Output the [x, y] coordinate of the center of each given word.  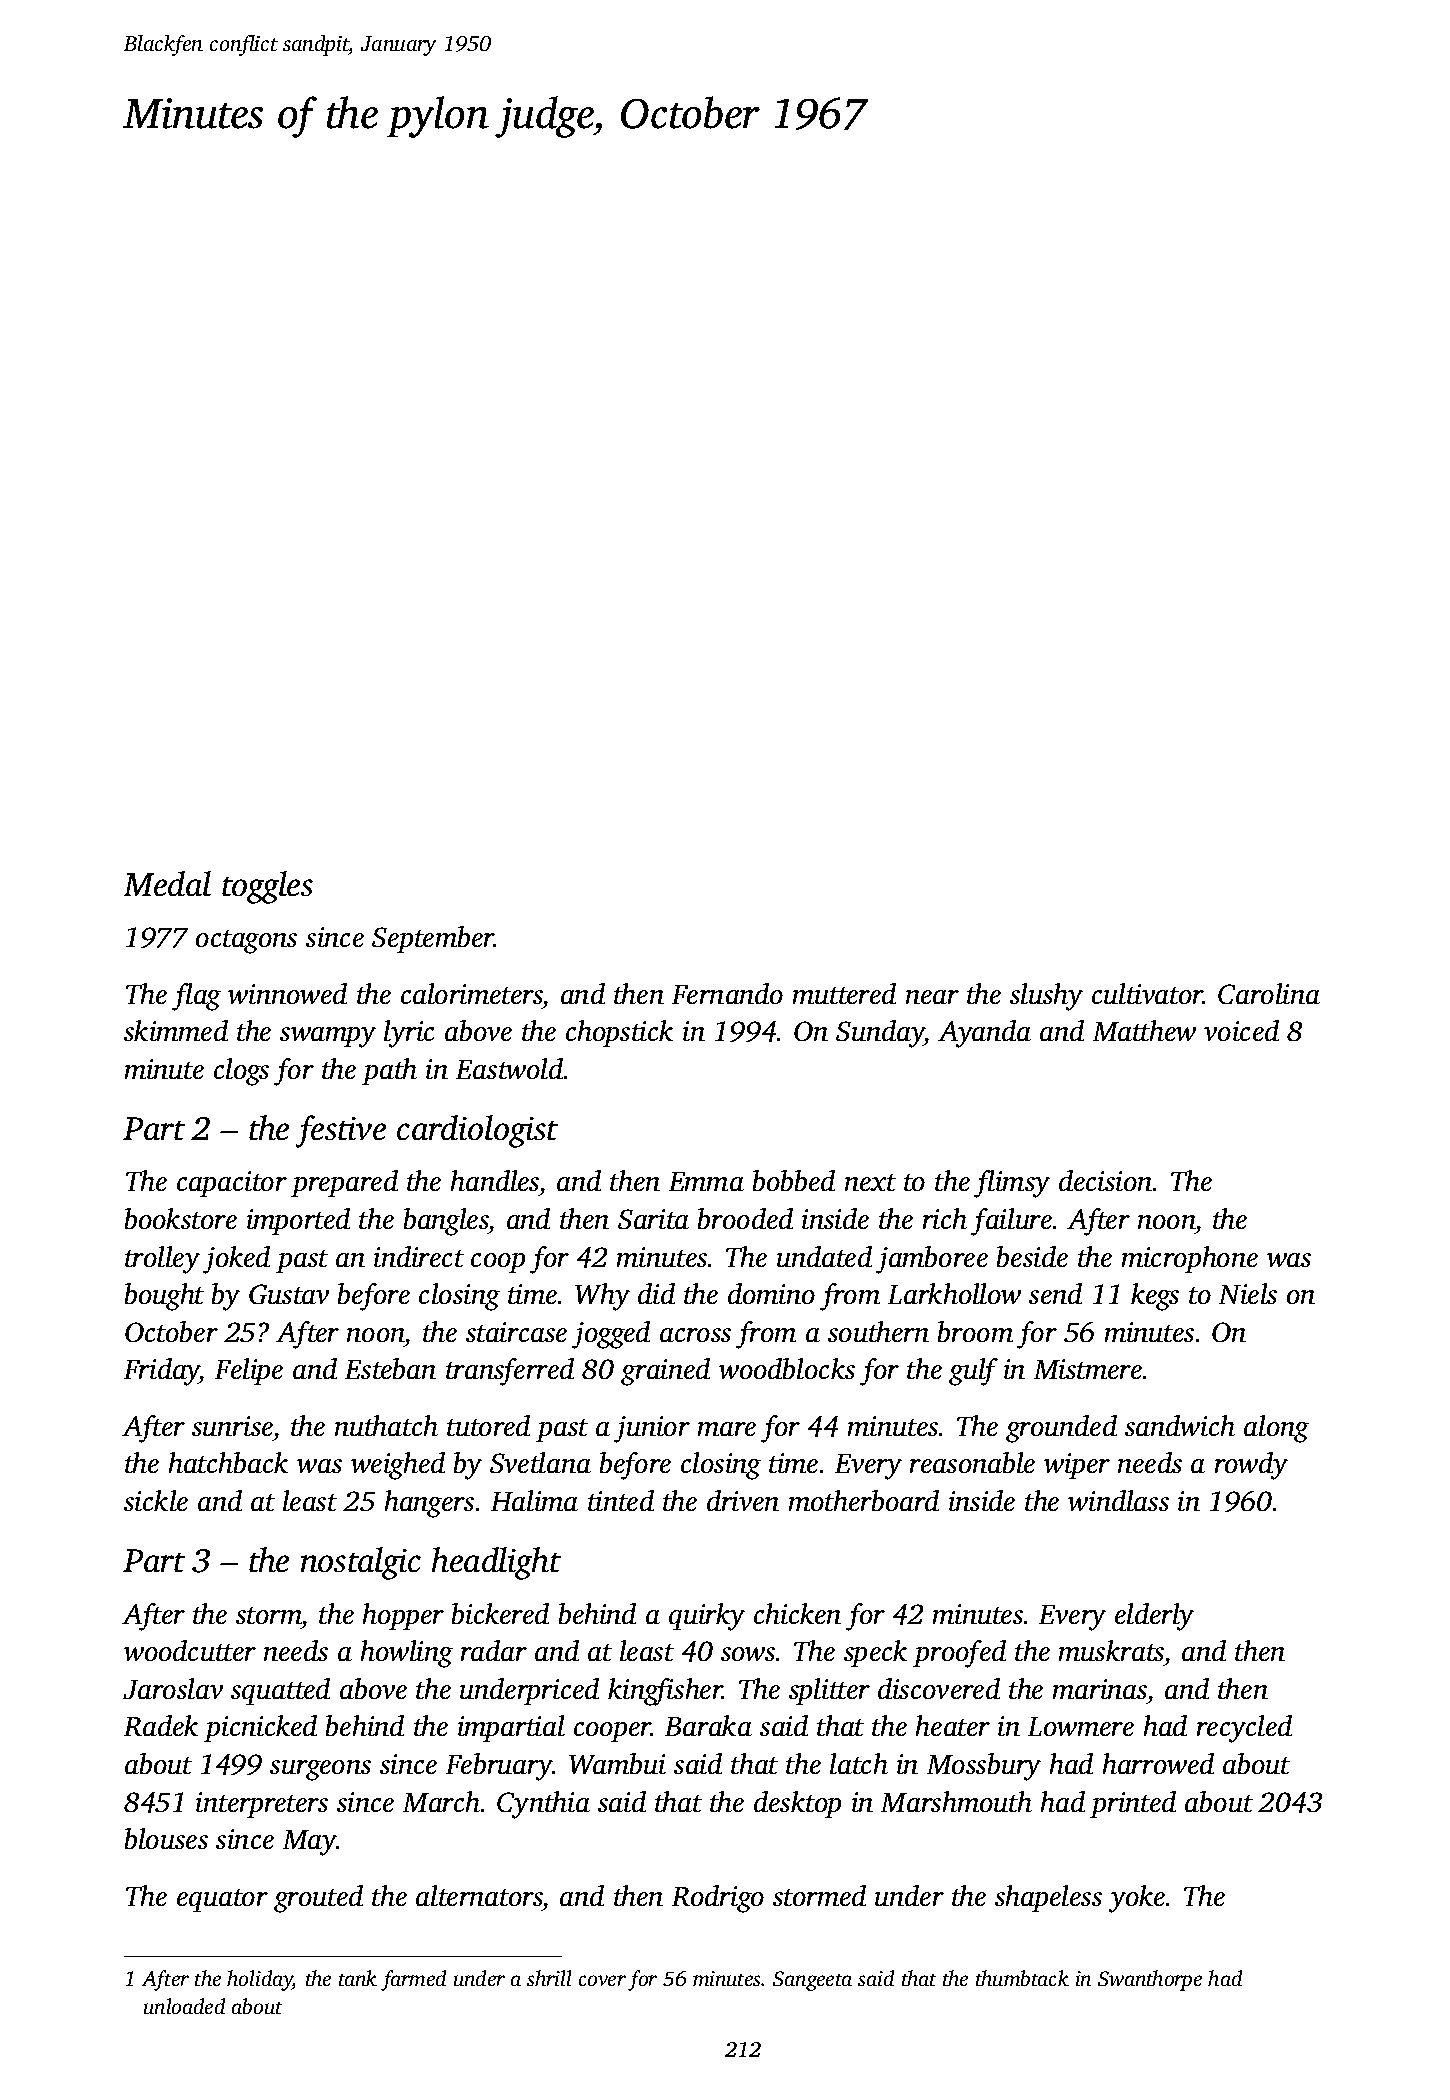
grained [665, 1372]
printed [1133, 1804]
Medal [167, 883]
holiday [260, 1980]
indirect [419, 1256]
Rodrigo [718, 1899]
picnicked [260, 1728]
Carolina [1269, 993]
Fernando [727, 993]
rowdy [1251, 1466]
